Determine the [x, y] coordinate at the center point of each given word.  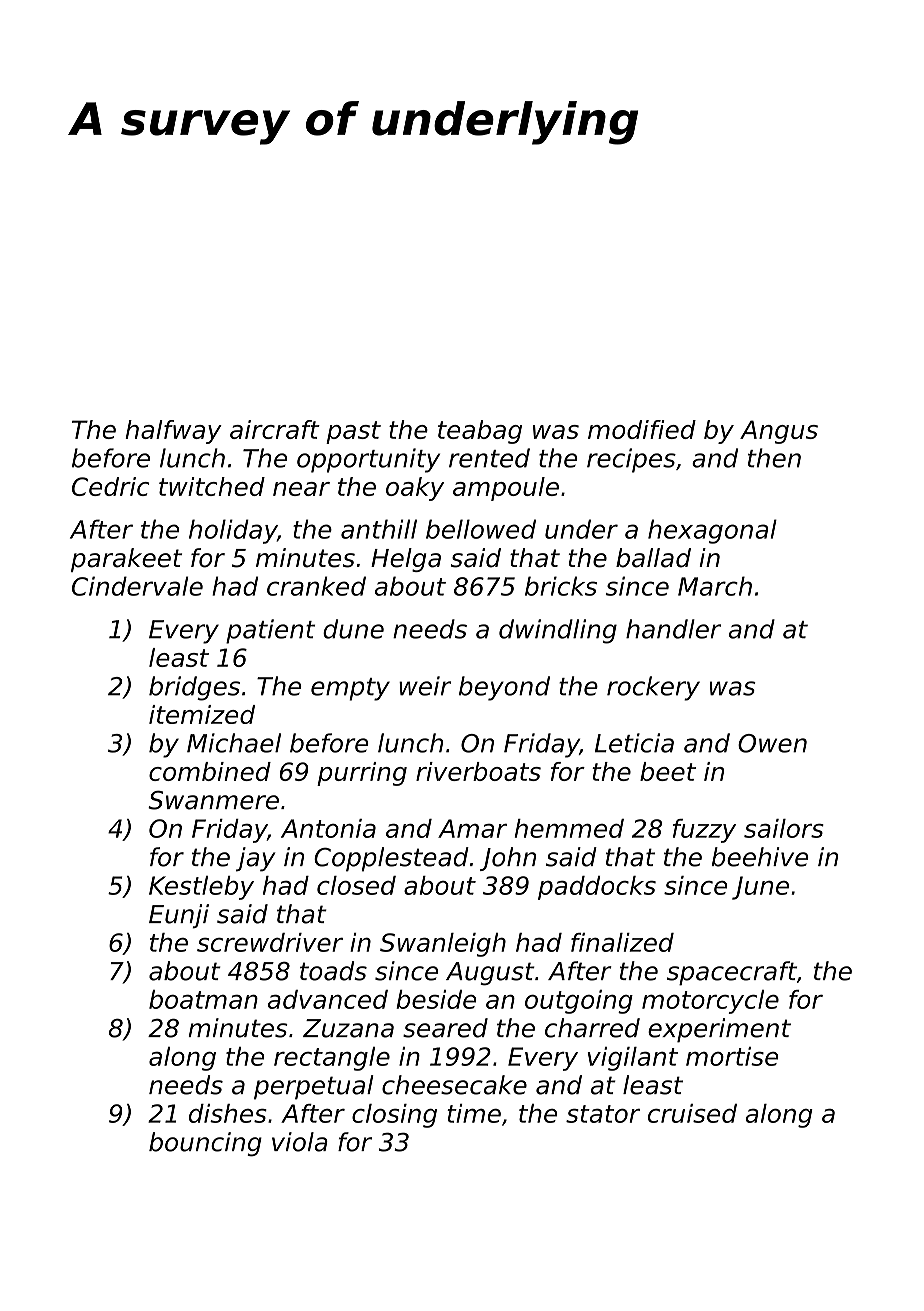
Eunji [179, 916]
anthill [379, 529]
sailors [784, 828]
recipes [631, 460]
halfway [174, 432]
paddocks [597, 888]
